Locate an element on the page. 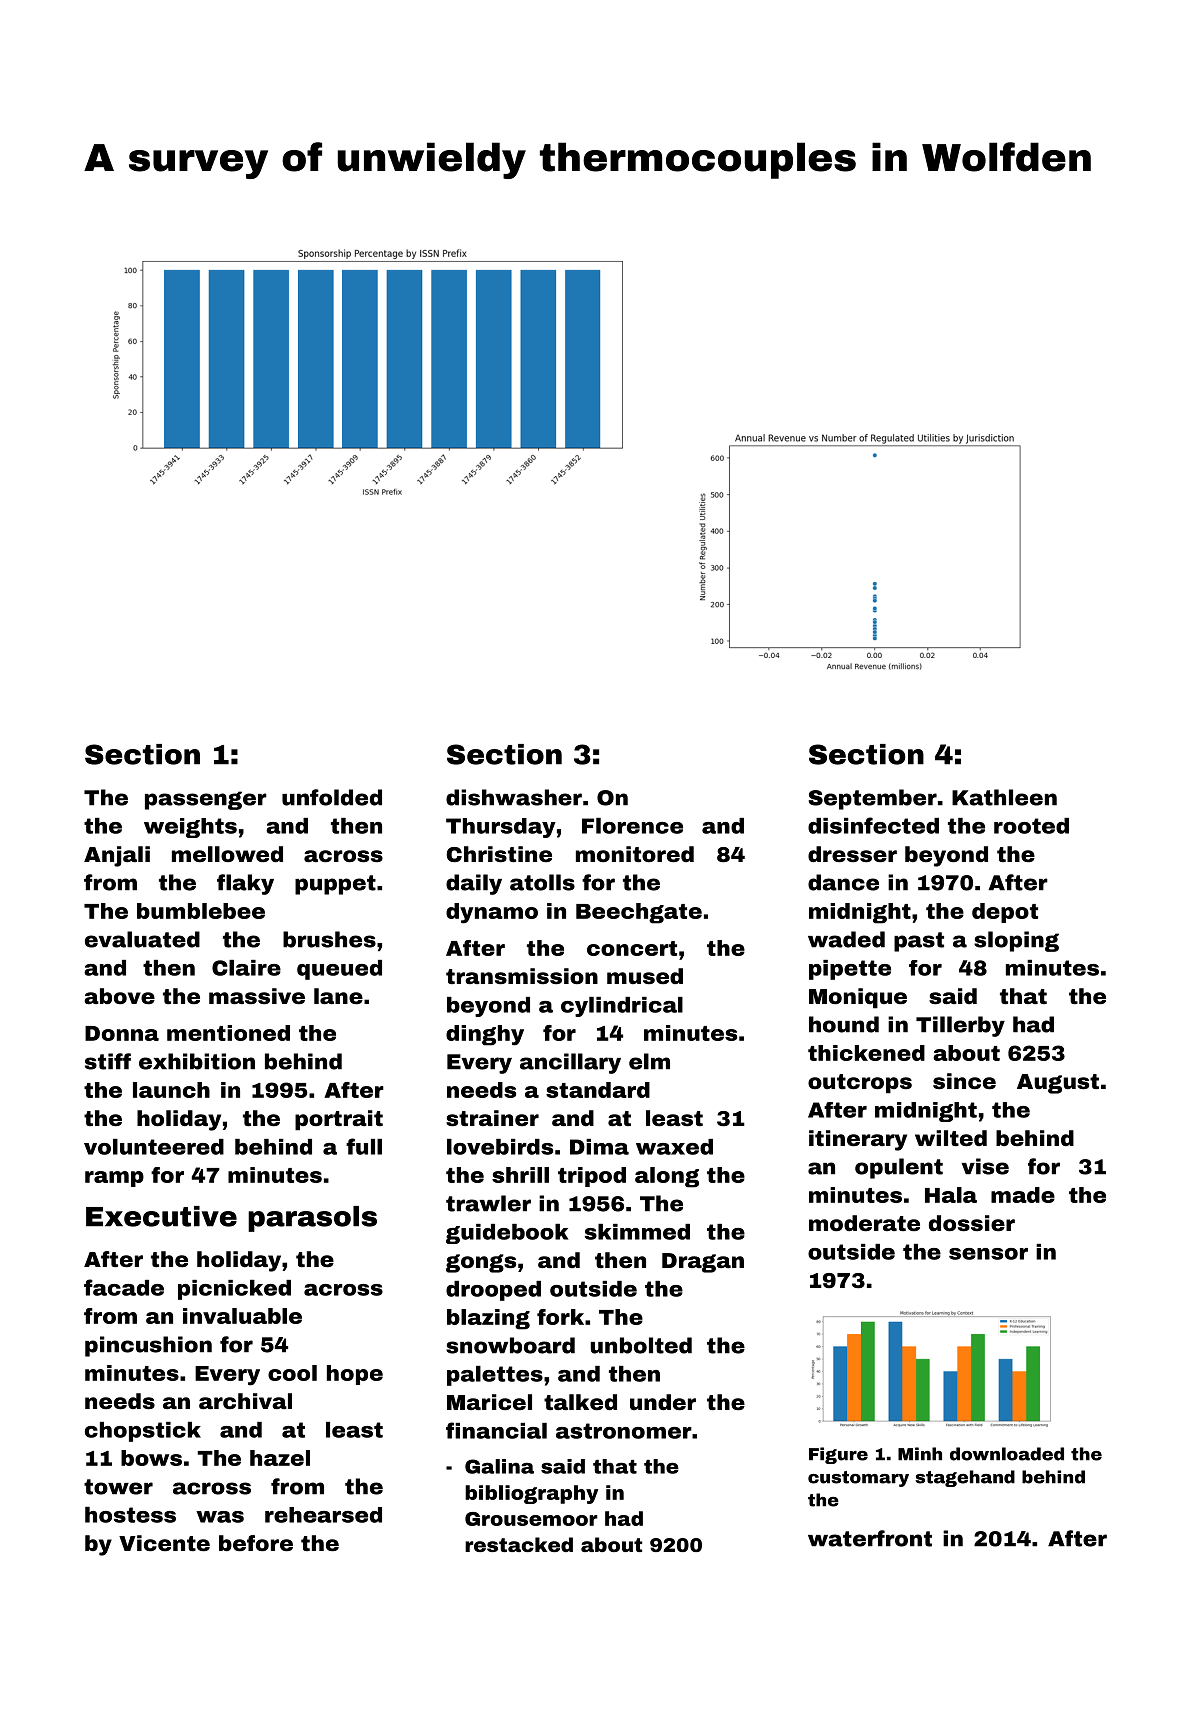 This document has height=1725, width=1191. volunteered is located at coordinates (154, 1147).
